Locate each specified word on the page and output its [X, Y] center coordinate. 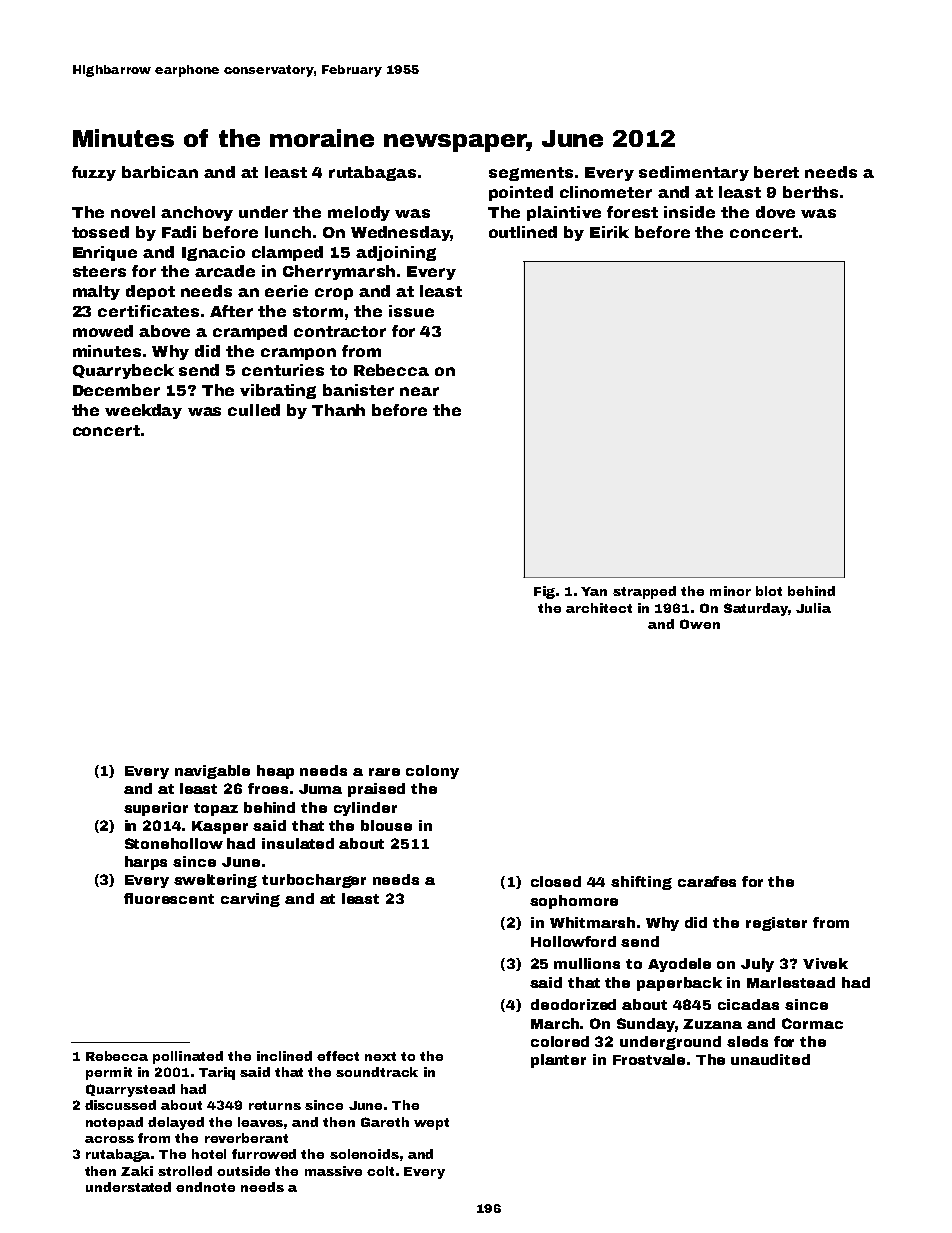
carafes [707, 881]
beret [776, 172]
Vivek [825, 963]
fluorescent [169, 898]
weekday [143, 411]
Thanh [338, 410]
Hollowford [573, 941]
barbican [160, 172]
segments [531, 174]
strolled [185, 1171]
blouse [386, 825]
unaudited [770, 1059]
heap [275, 772]
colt [380, 1171]
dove [775, 212]
